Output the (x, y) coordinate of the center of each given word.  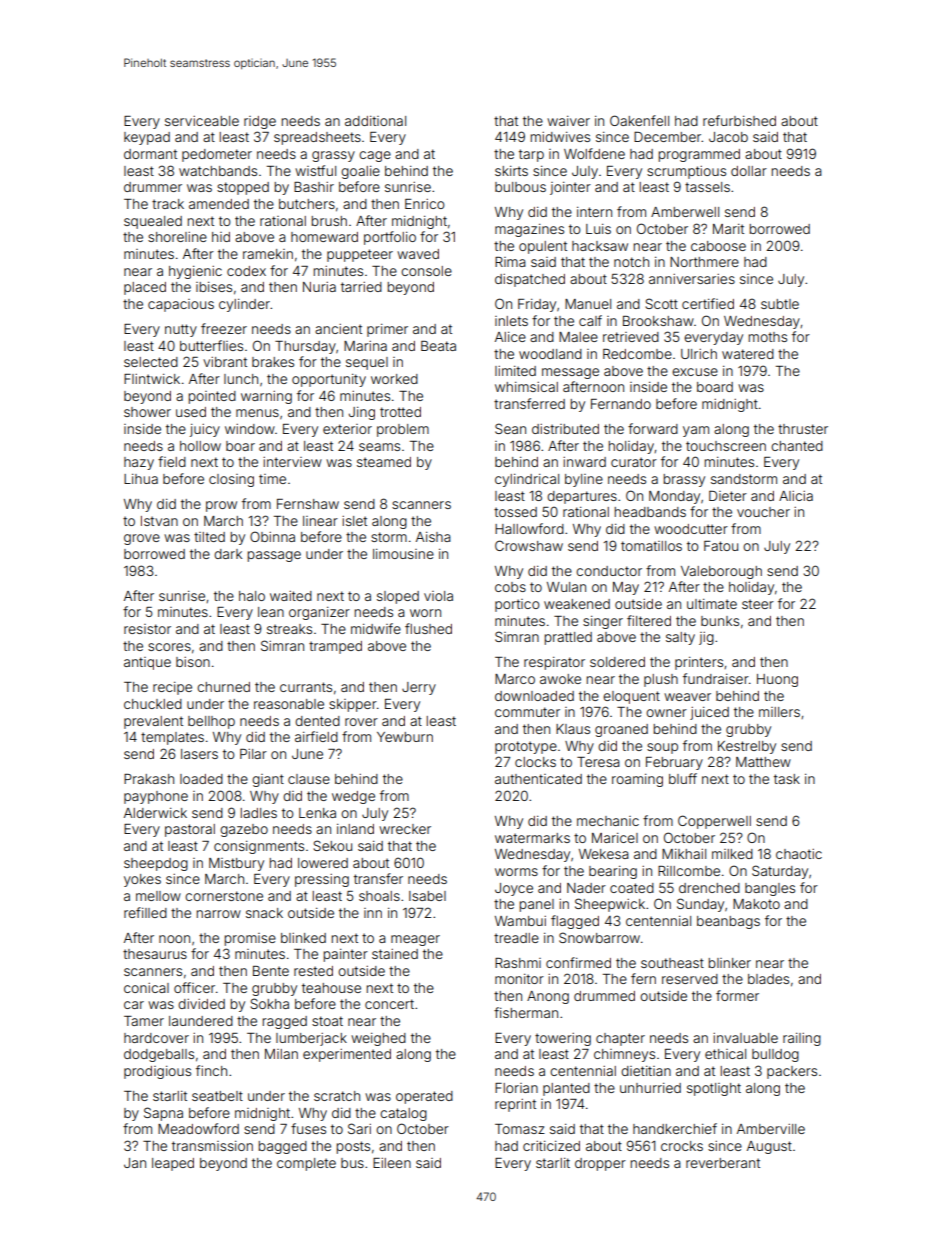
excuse (695, 372)
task (787, 779)
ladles (258, 813)
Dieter (728, 495)
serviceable (202, 121)
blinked (303, 938)
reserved (690, 979)
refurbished (739, 120)
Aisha (433, 537)
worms (516, 872)
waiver (568, 121)
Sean (510, 428)
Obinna (272, 536)
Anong (548, 997)
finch (211, 1070)
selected (151, 362)
